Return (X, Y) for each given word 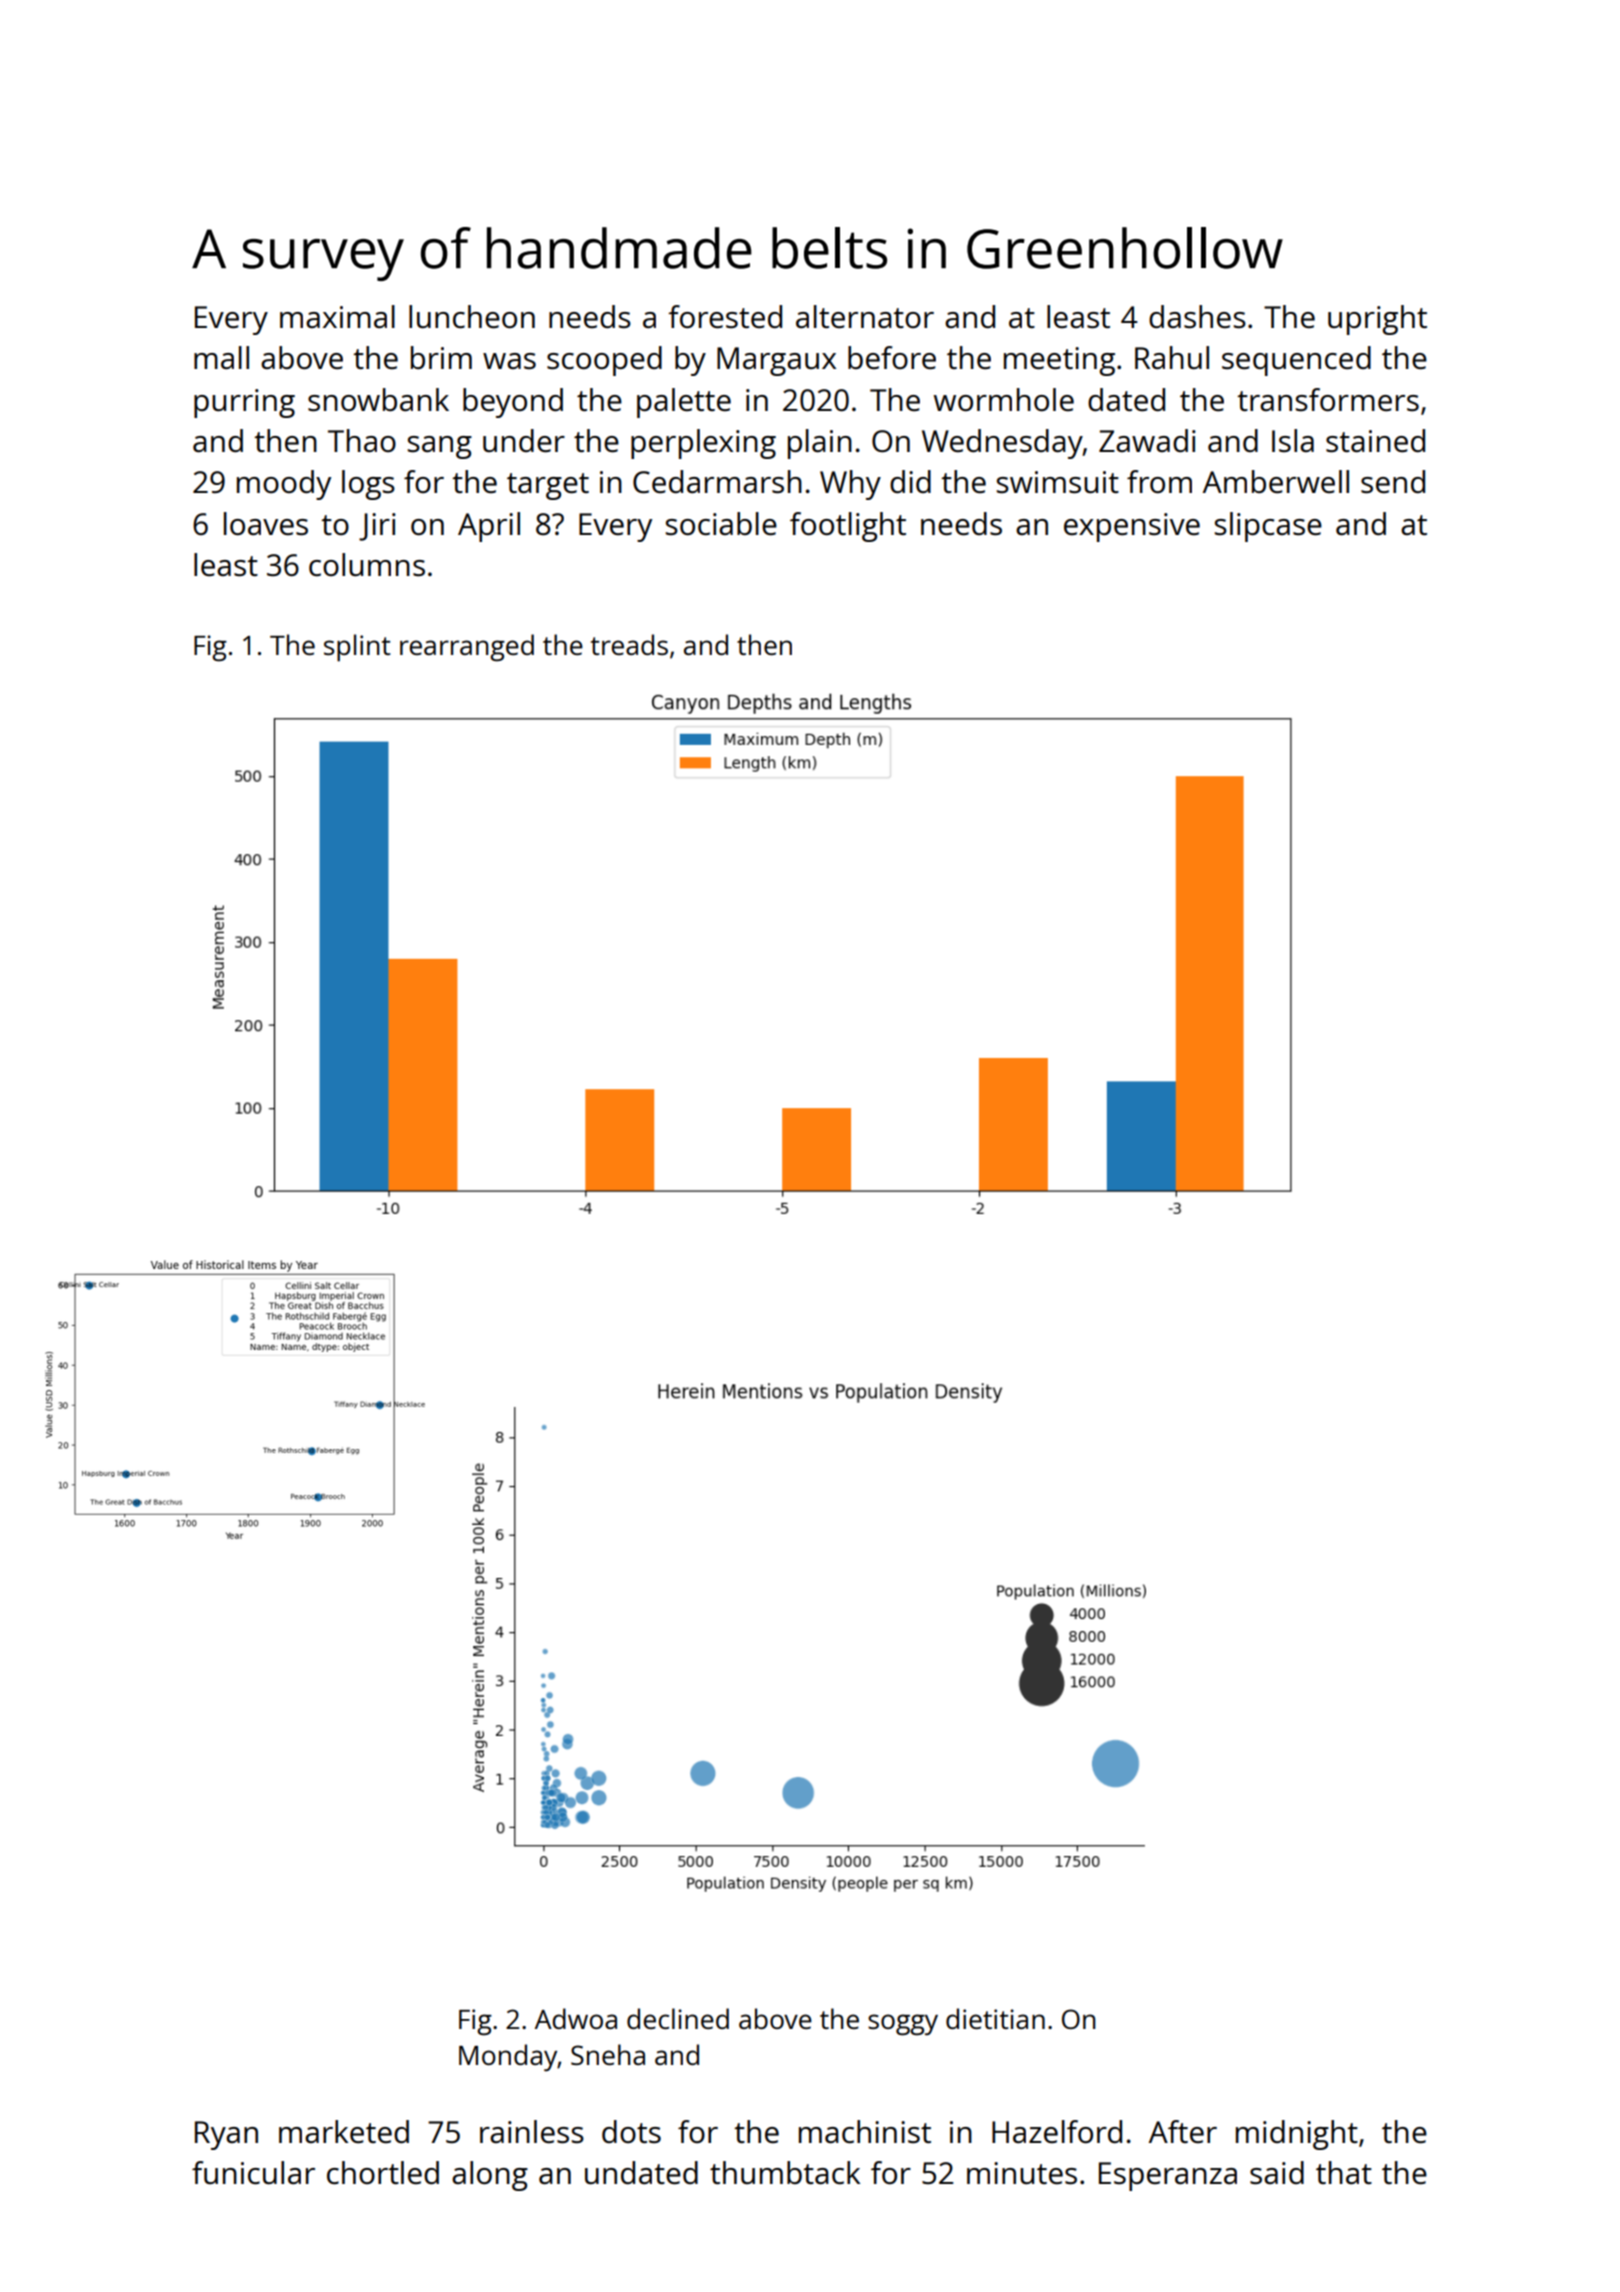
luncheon (472, 317)
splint (357, 648)
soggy (903, 2025)
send (1393, 482)
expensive (1132, 527)
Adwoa (576, 2018)
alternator (865, 317)
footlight (848, 527)
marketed (344, 2132)
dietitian (995, 2018)
